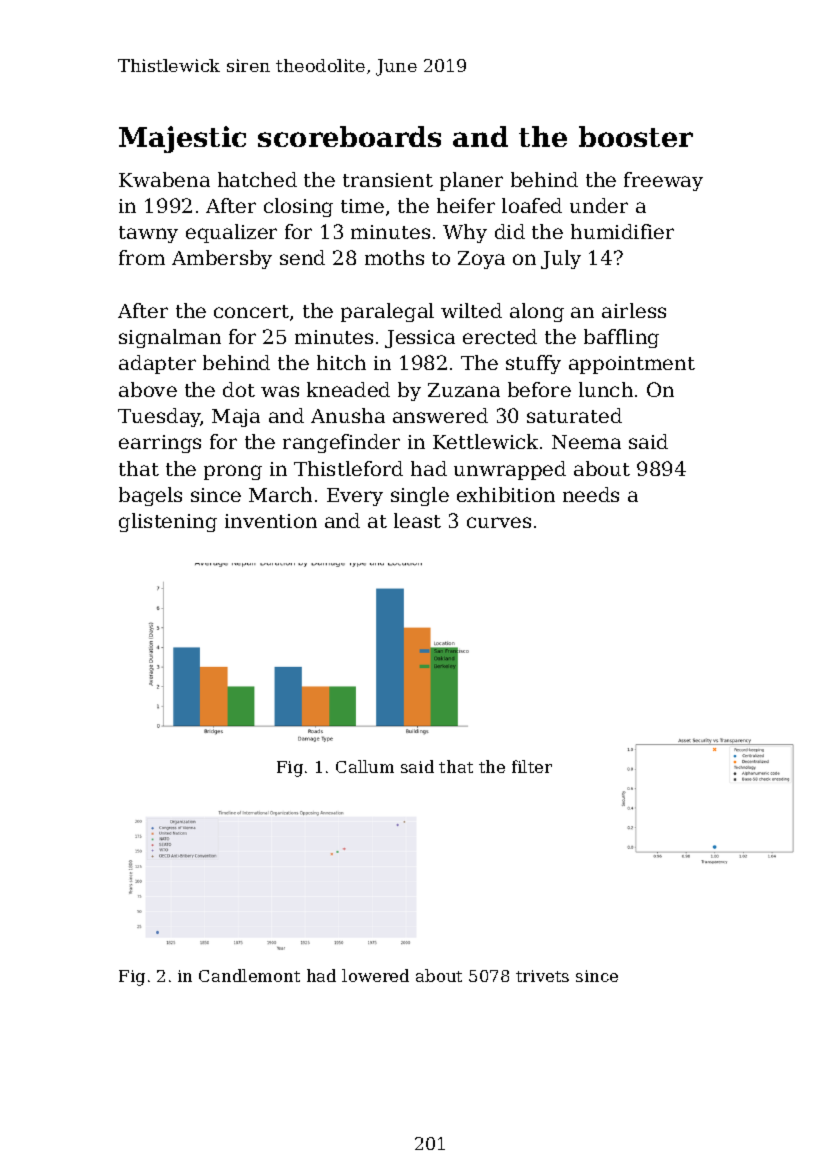  What do you see at coordinates (168, 522) in the screenshot?
I see `glistening` at bounding box center [168, 522].
